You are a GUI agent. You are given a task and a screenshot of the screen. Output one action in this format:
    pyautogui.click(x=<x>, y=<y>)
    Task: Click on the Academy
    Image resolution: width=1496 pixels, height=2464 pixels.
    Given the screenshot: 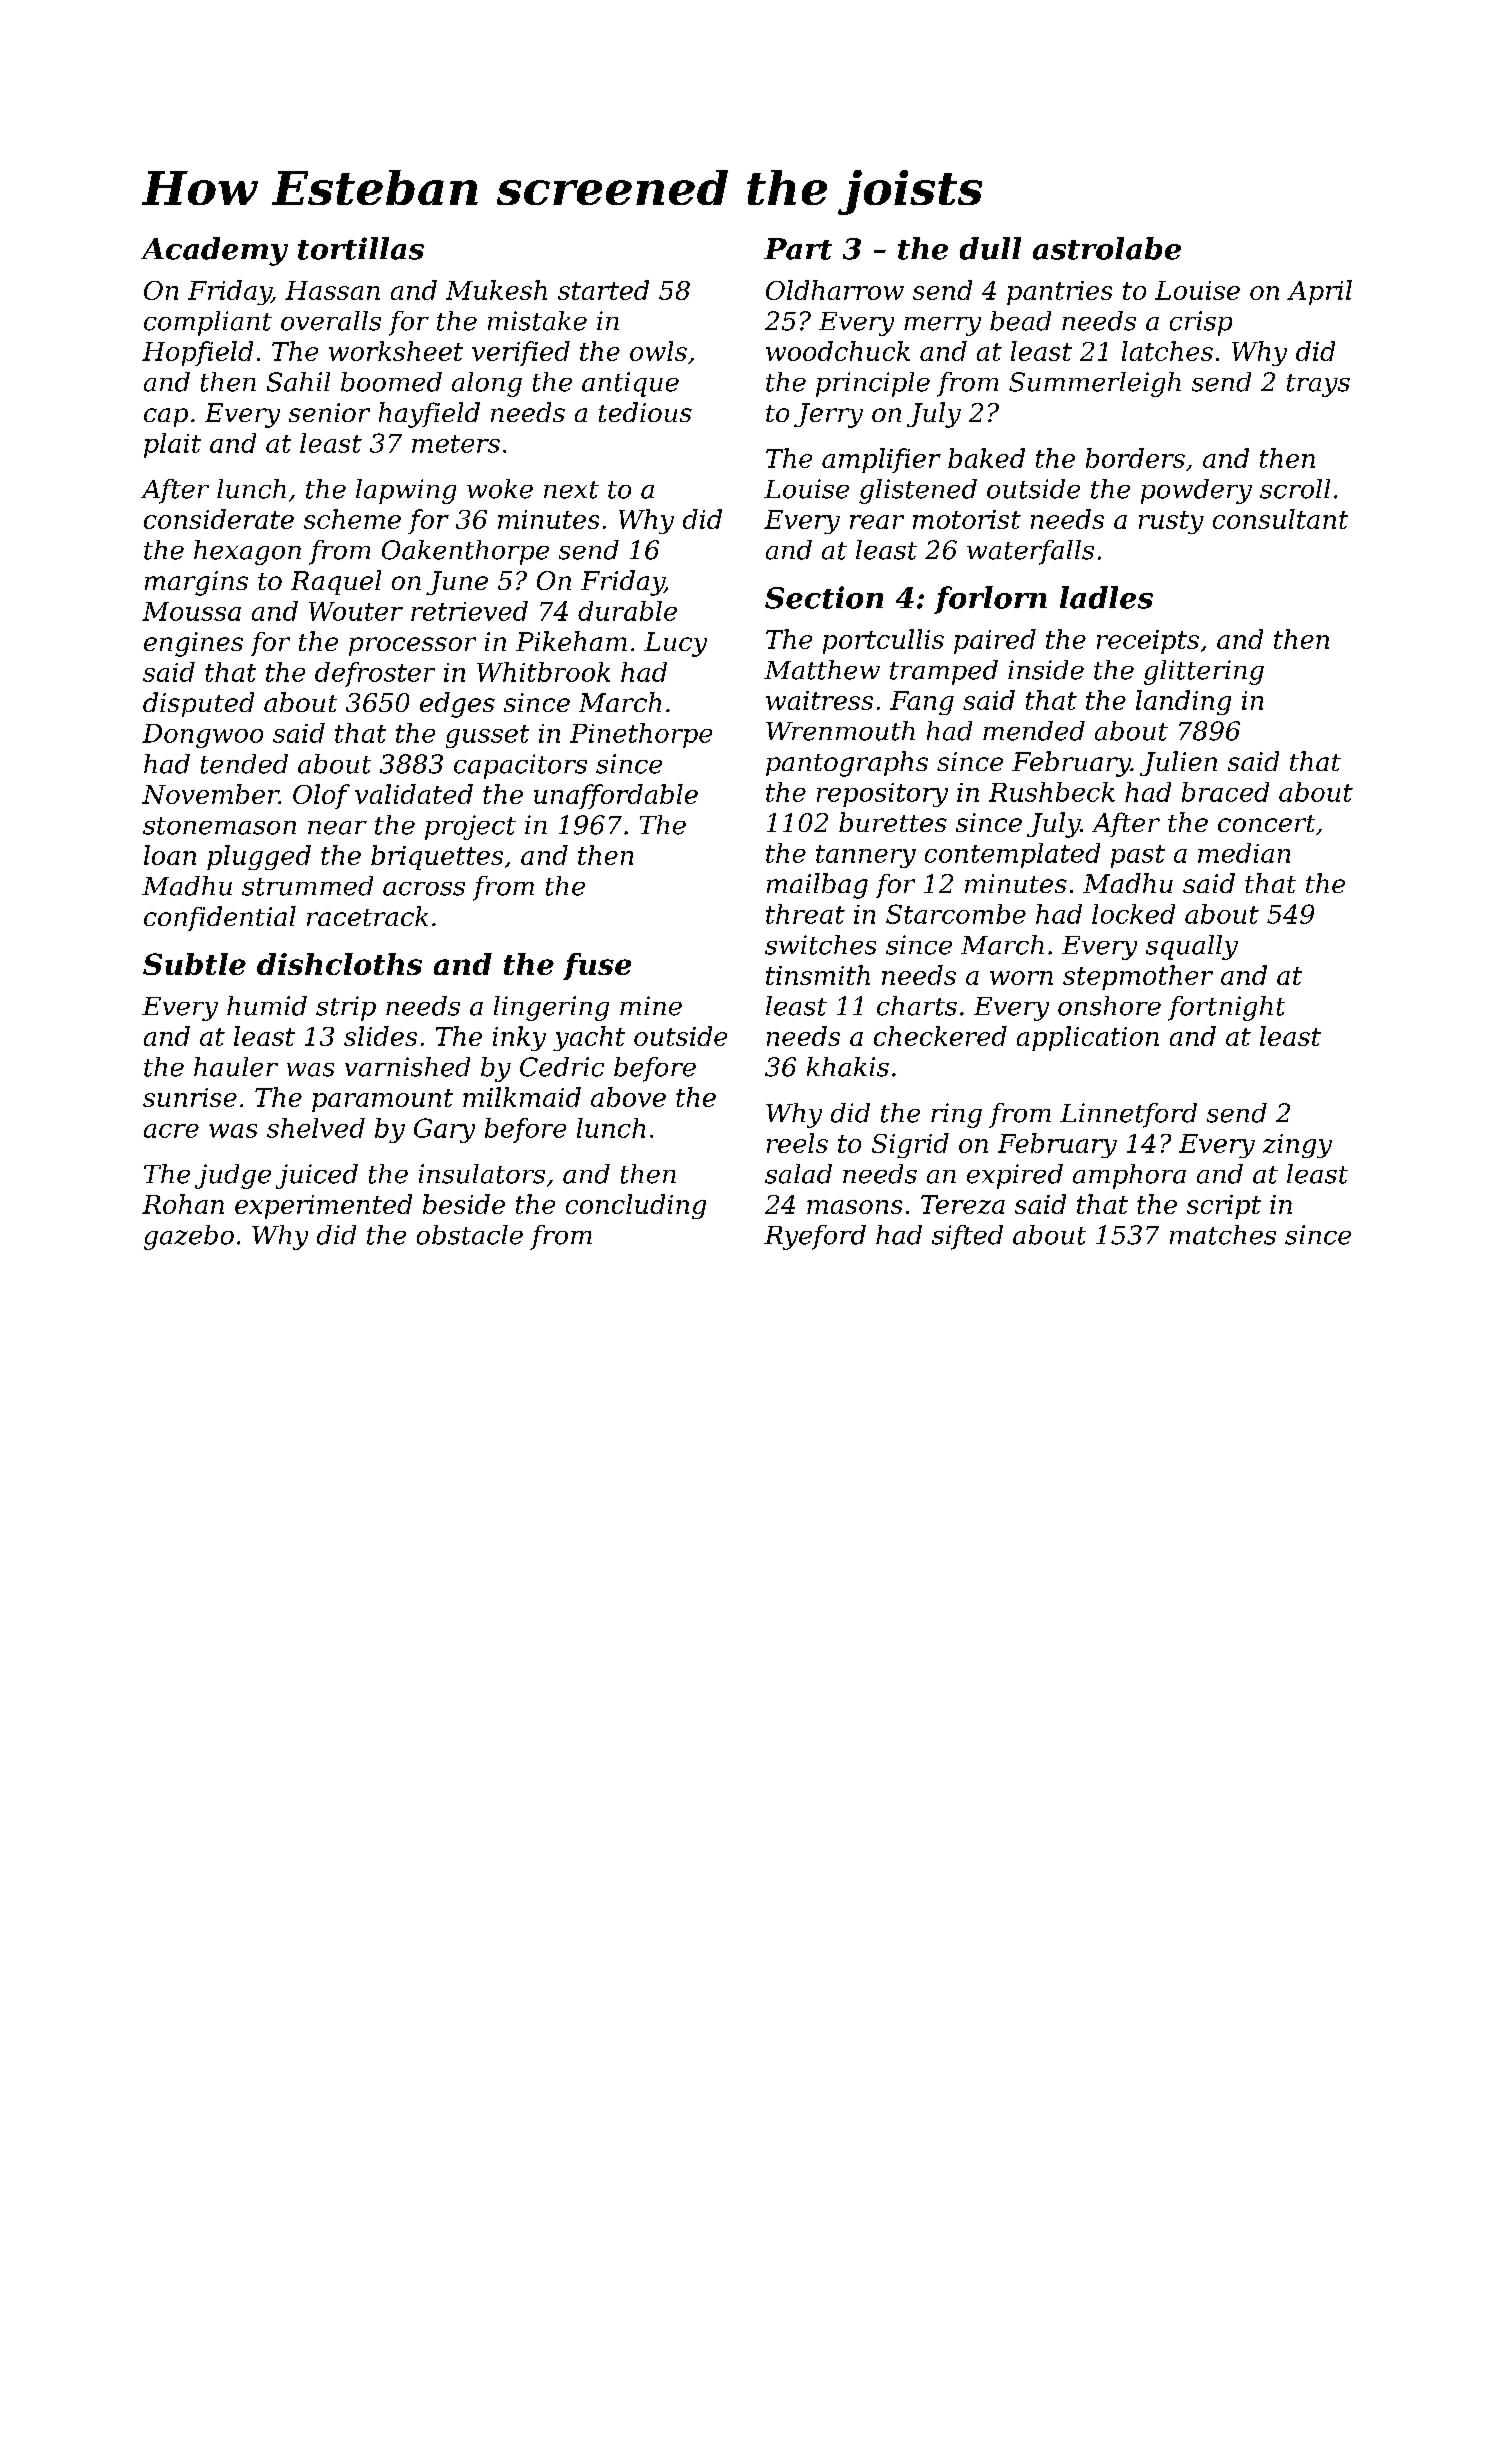 What is the action you would take?
    pyautogui.click(x=214, y=251)
